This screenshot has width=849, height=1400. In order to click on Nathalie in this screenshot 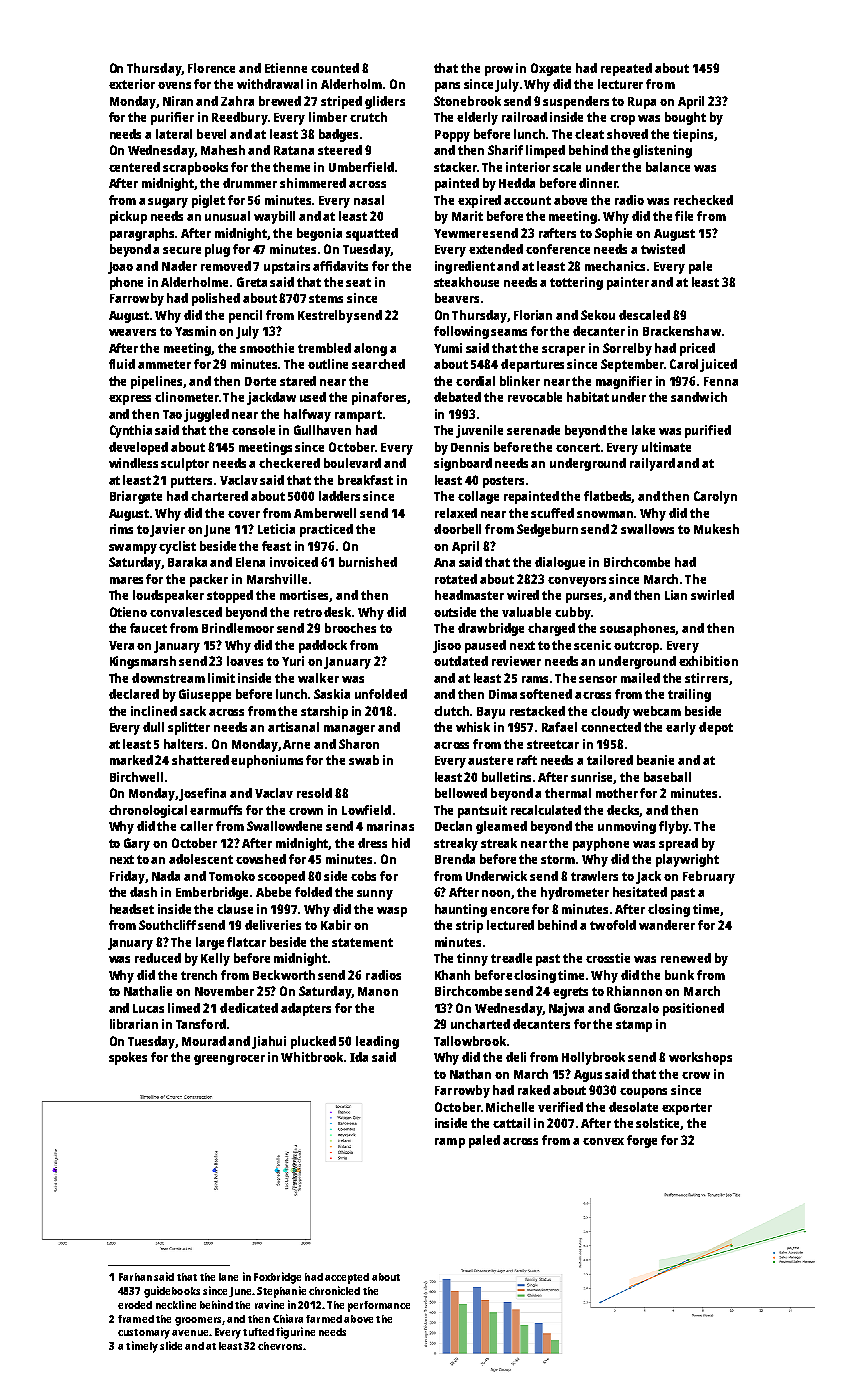, I will do `click(148, 991)`.
